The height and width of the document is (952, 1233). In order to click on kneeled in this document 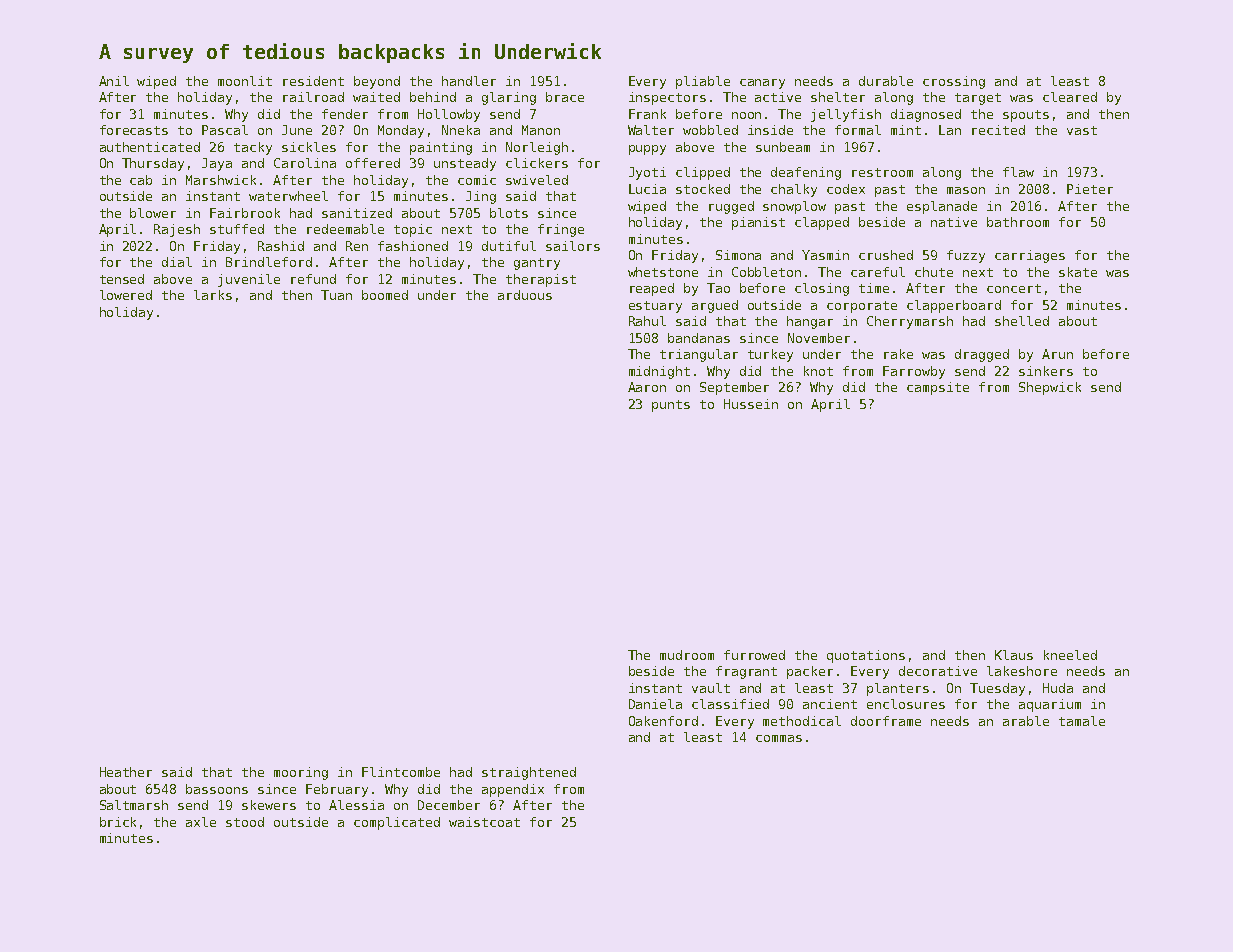, I will do `click(1070, 655)`.
